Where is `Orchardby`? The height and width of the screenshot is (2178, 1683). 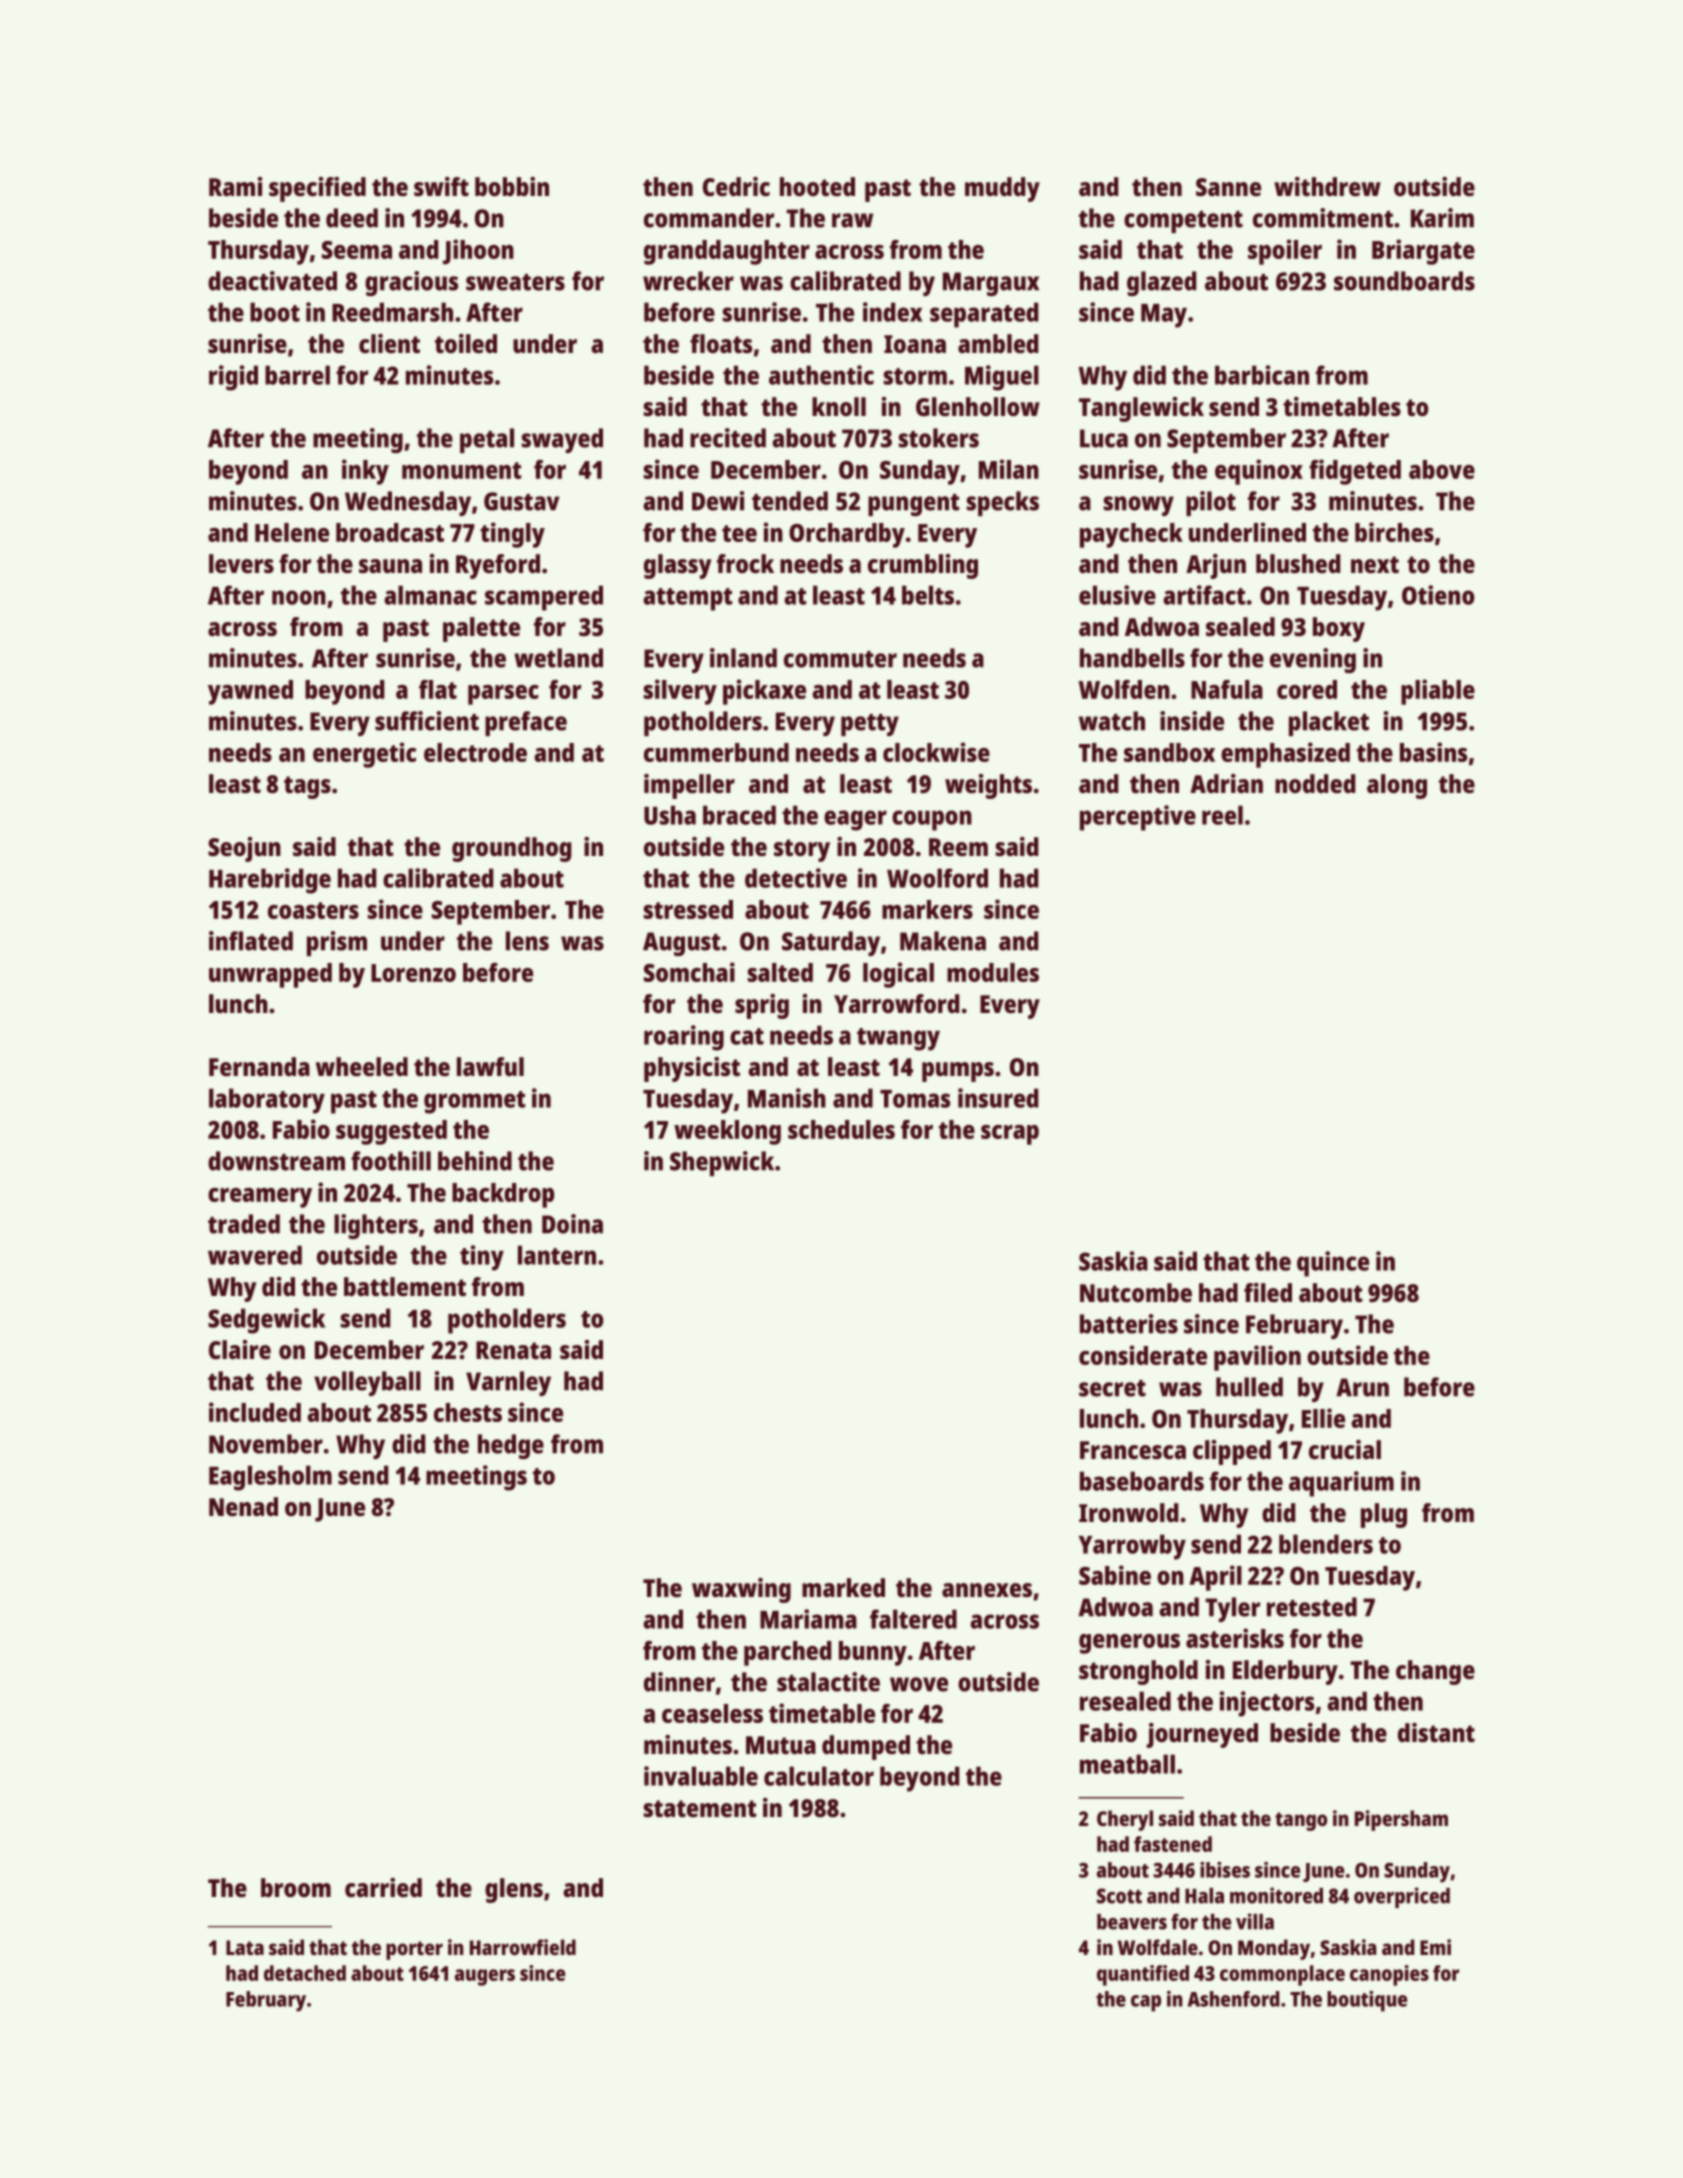 Orchardby is located at coordinates (847, 535).
